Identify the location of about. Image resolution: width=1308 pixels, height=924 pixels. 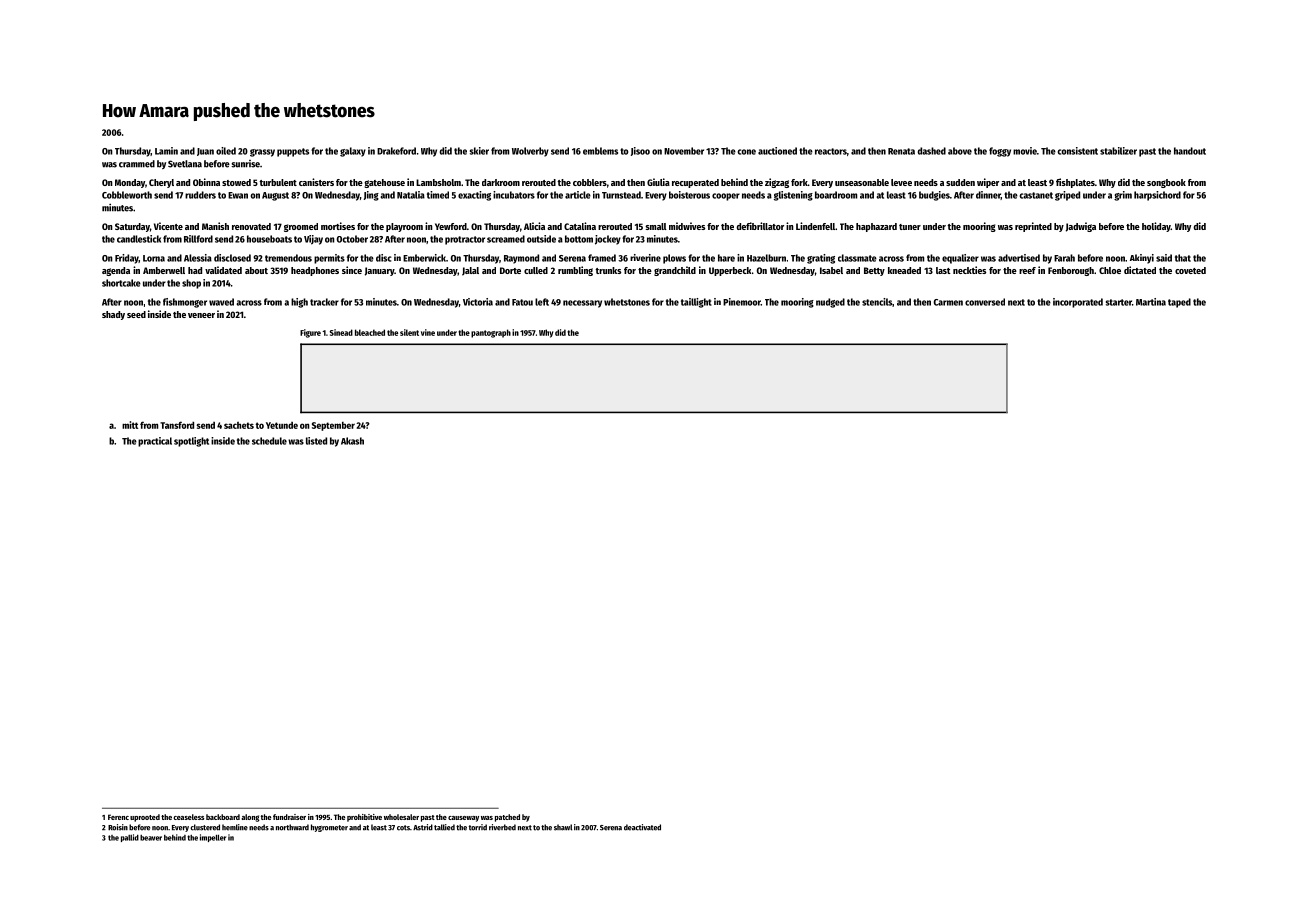
(256, 270).
